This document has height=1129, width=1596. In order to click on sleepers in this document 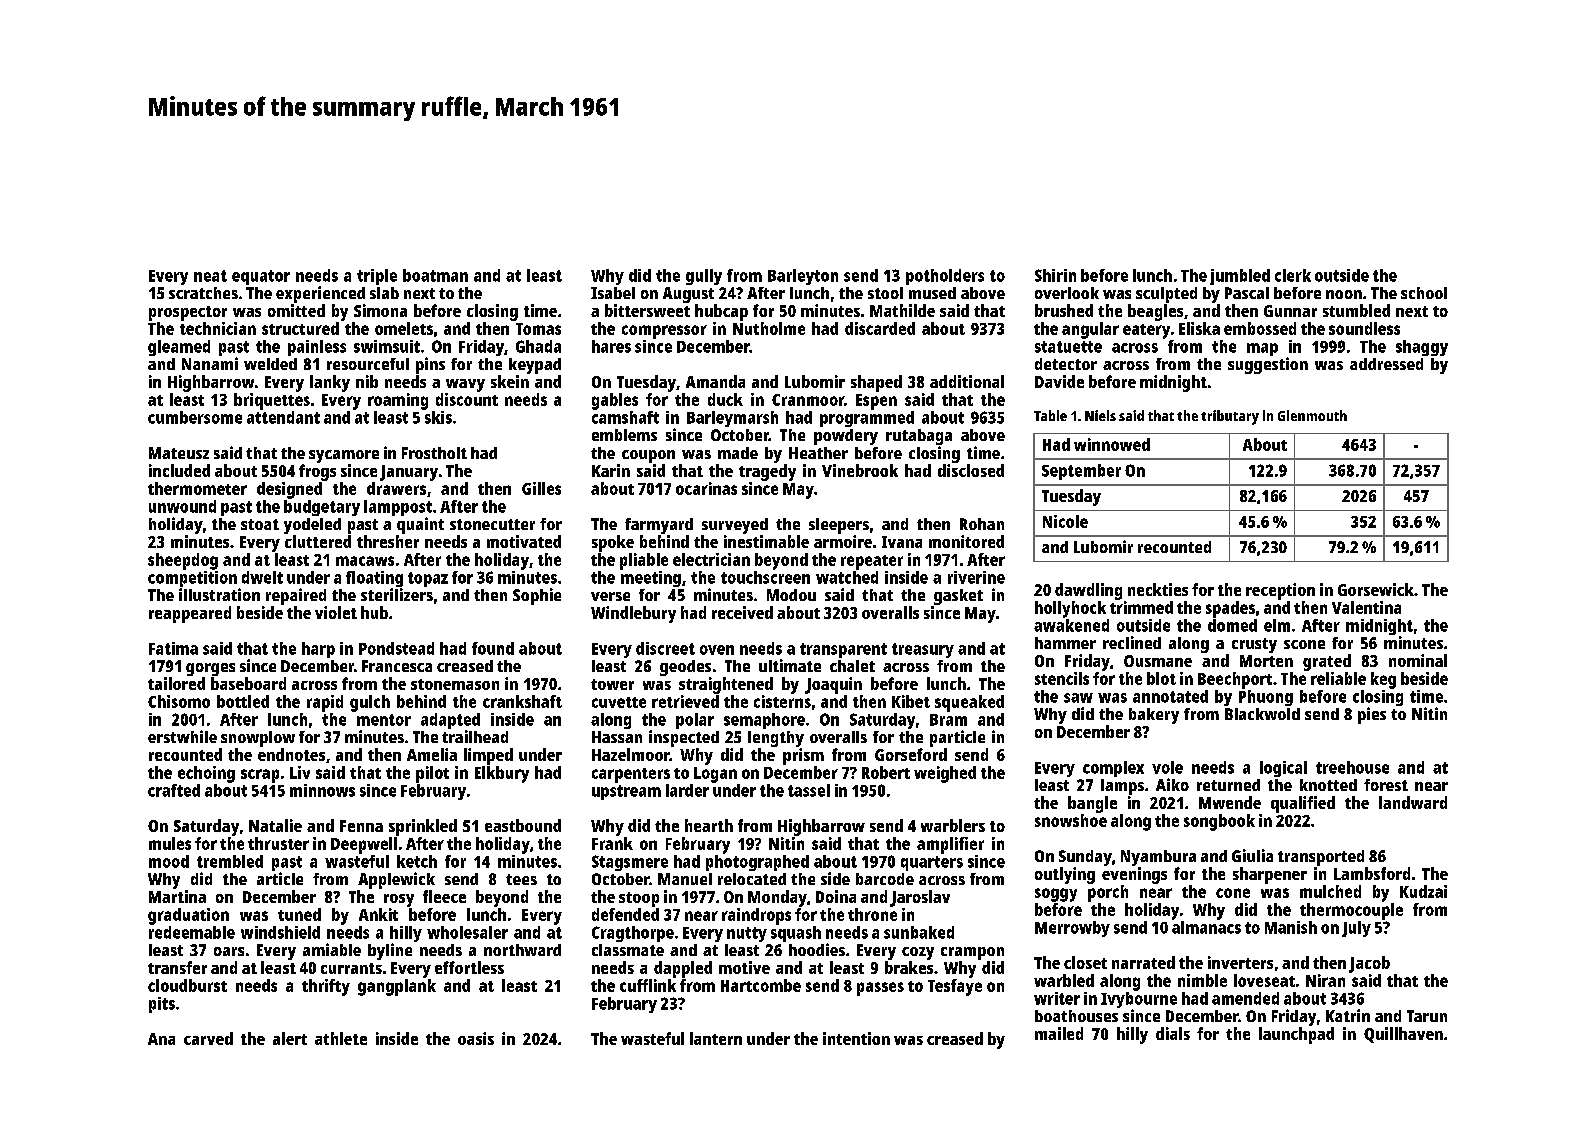, I will do `click(839, 526)`.
